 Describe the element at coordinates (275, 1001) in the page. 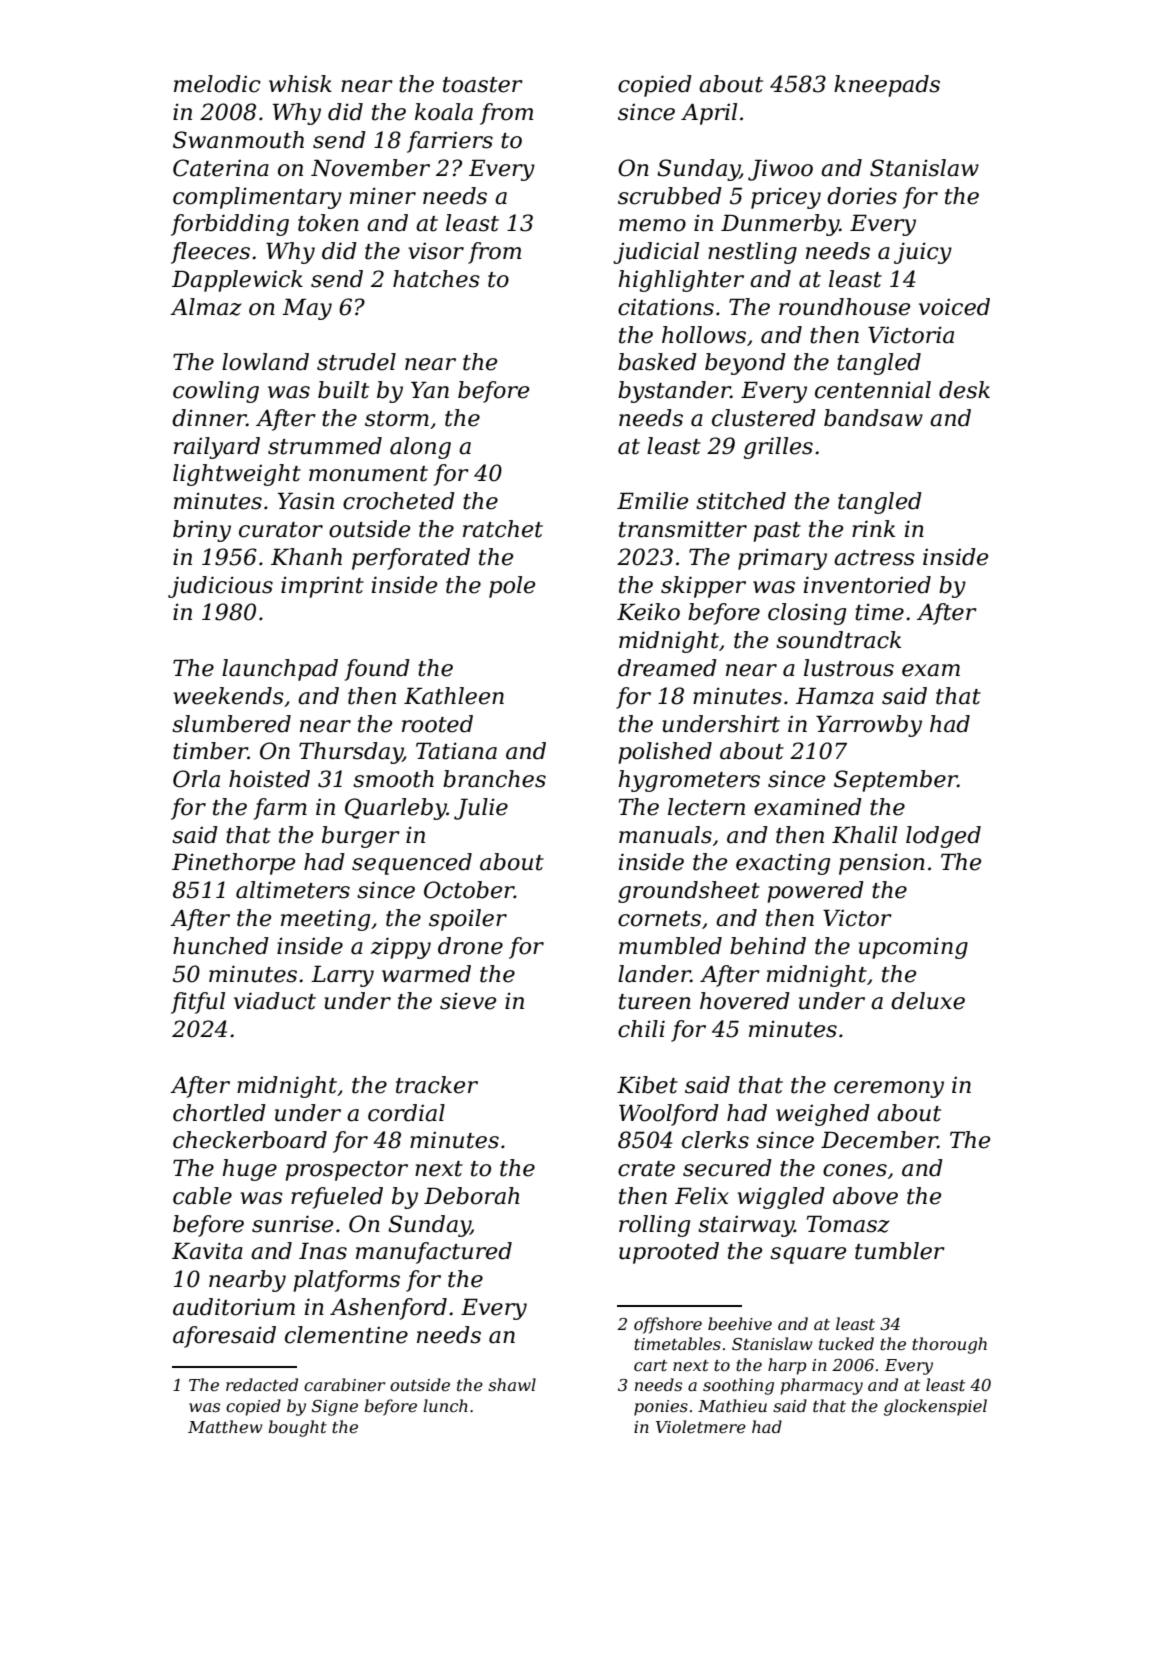

I see `viaduct` at that location.
